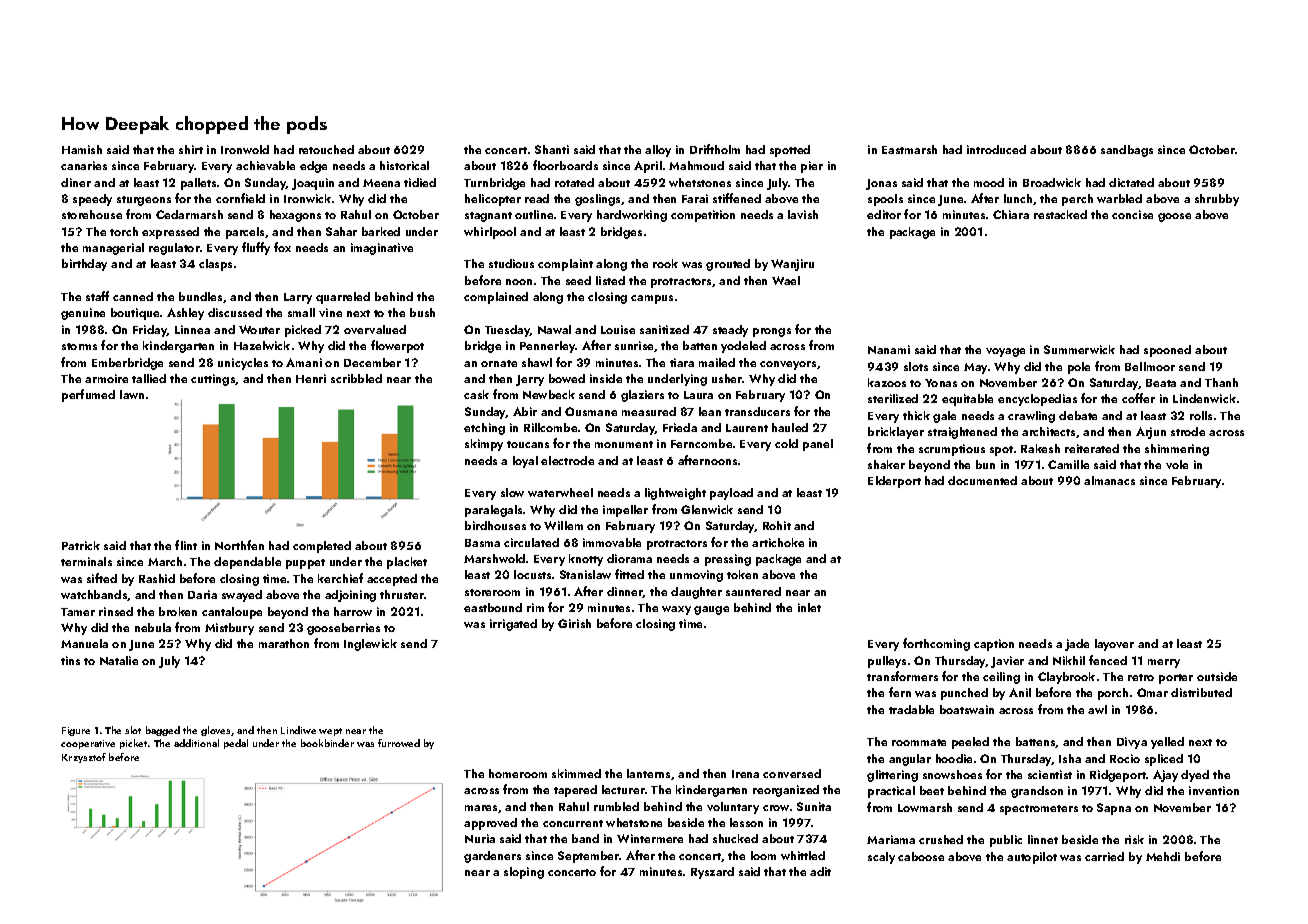  What do you see at coordinates (625, 592) in the image?
I see `dinner` at bounding box center [625, 592].
